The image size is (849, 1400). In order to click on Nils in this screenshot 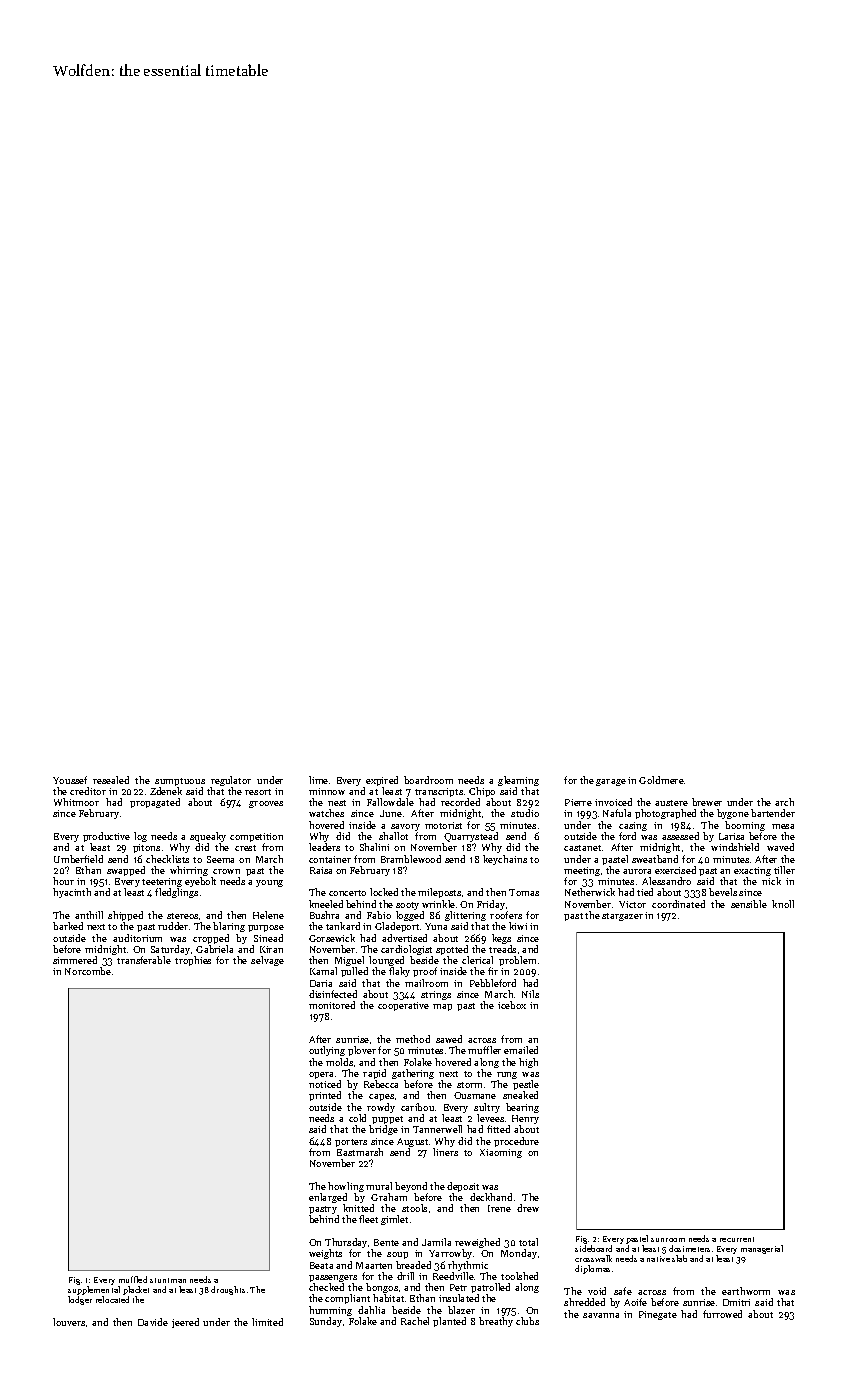, I will do `click(530, 994)`.
